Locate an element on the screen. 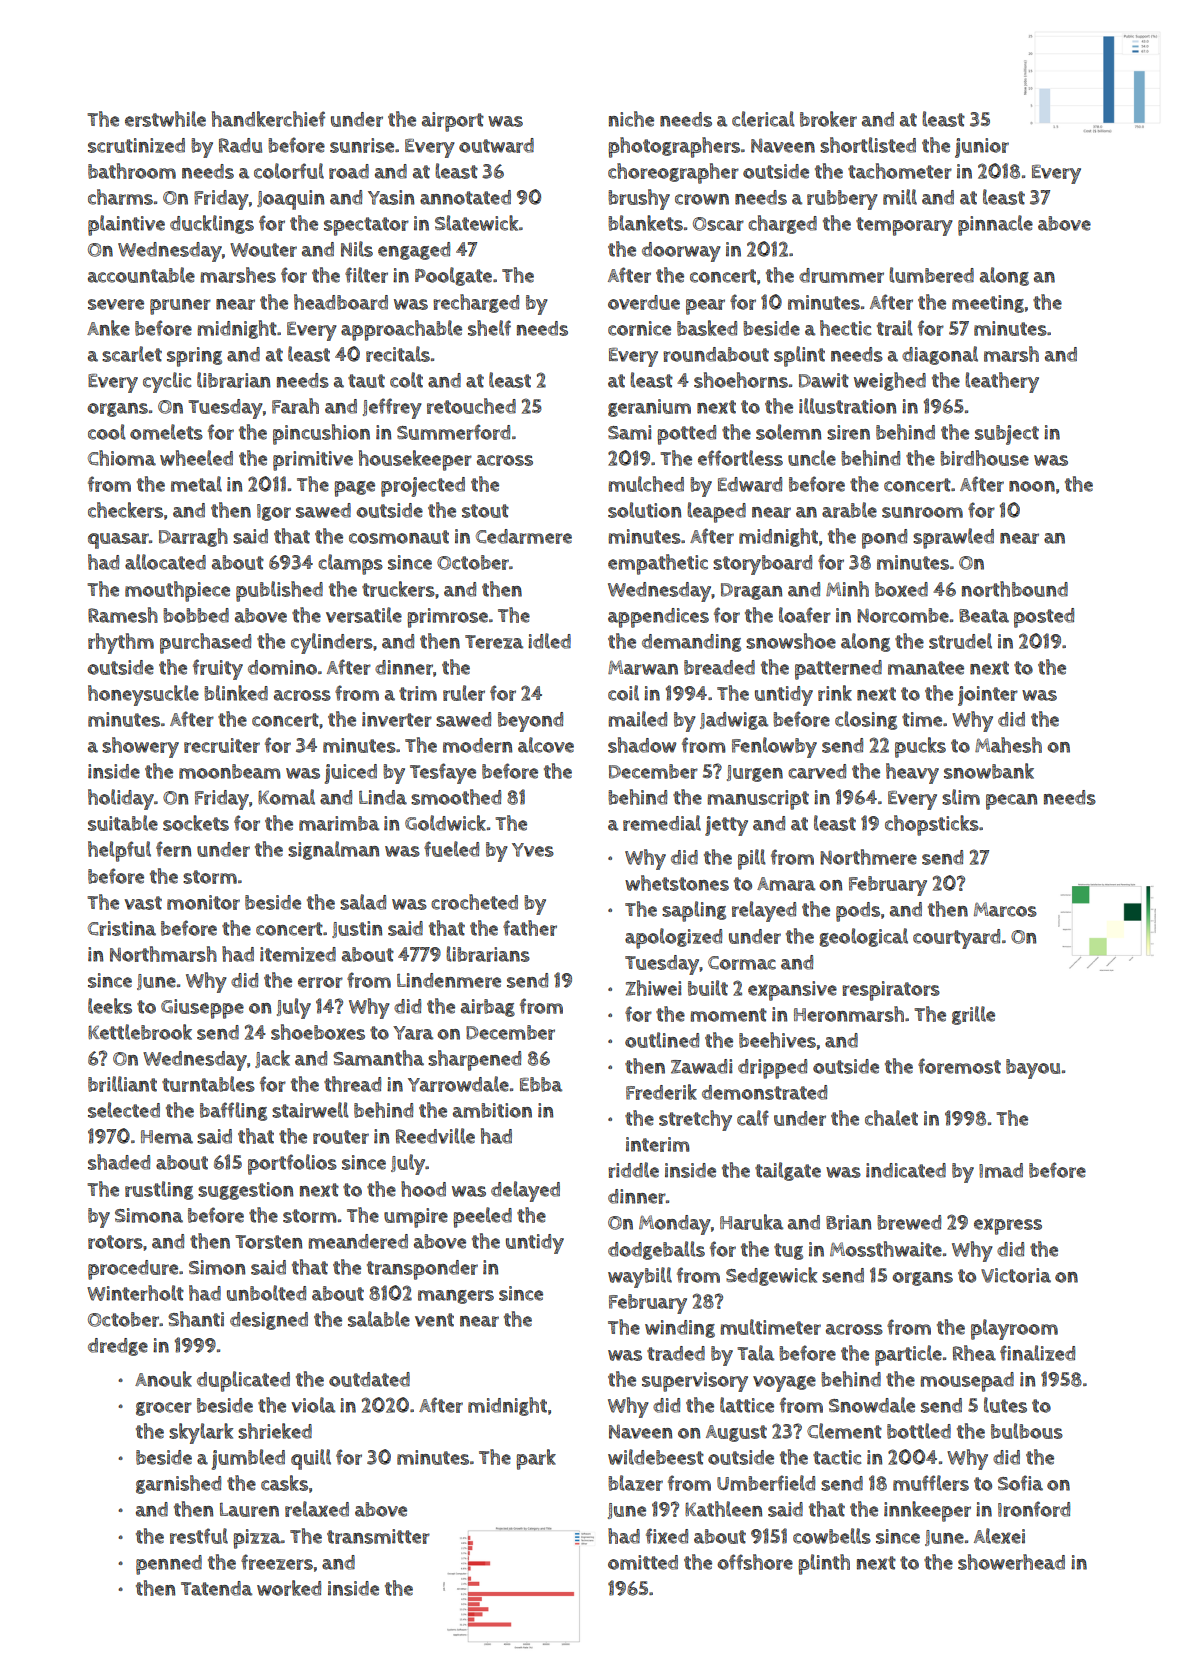  recruiter is located at coordinates (222, 745).
